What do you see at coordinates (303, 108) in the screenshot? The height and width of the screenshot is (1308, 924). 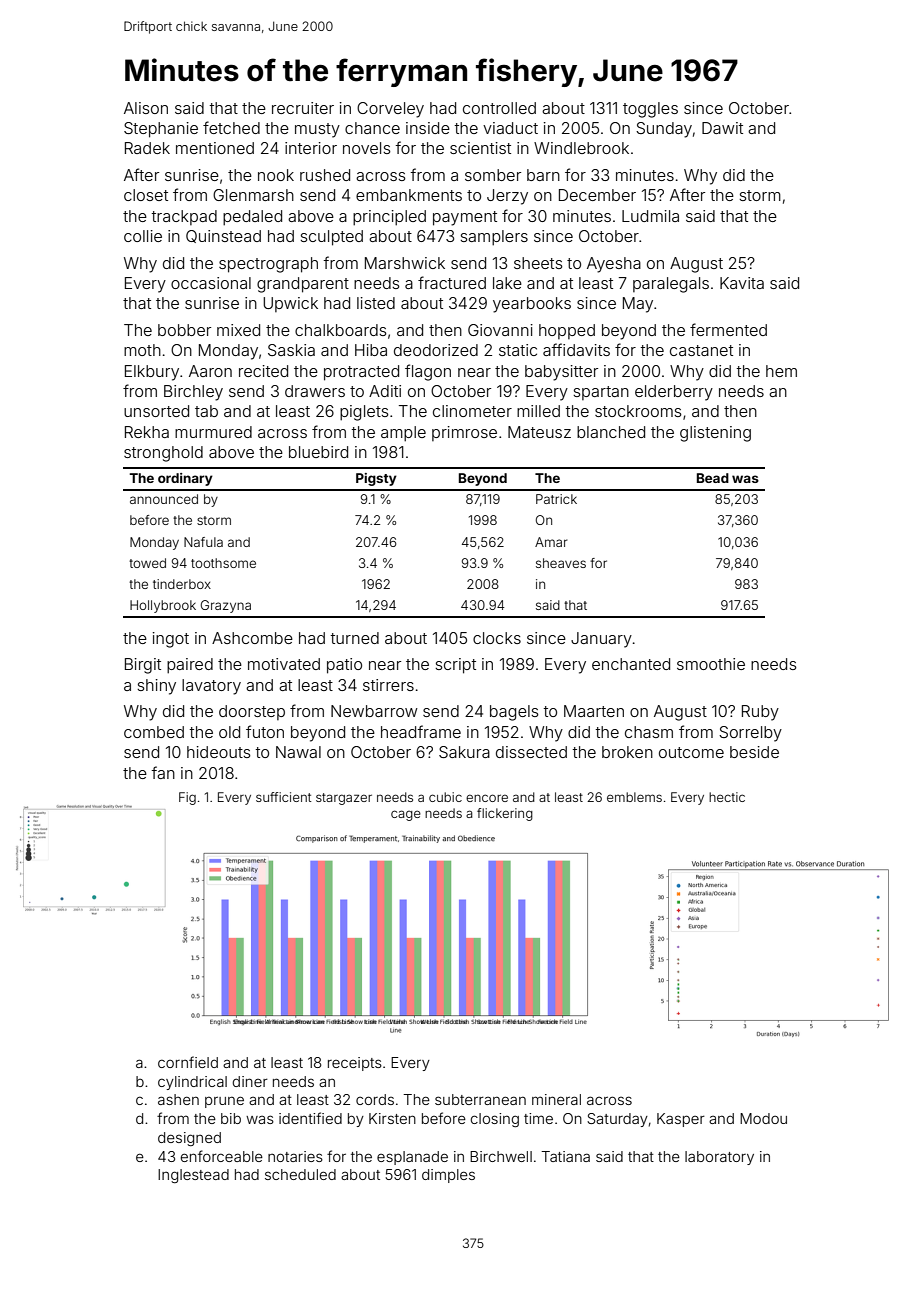 I see `recruiter` at bounding box center [303, 108].
